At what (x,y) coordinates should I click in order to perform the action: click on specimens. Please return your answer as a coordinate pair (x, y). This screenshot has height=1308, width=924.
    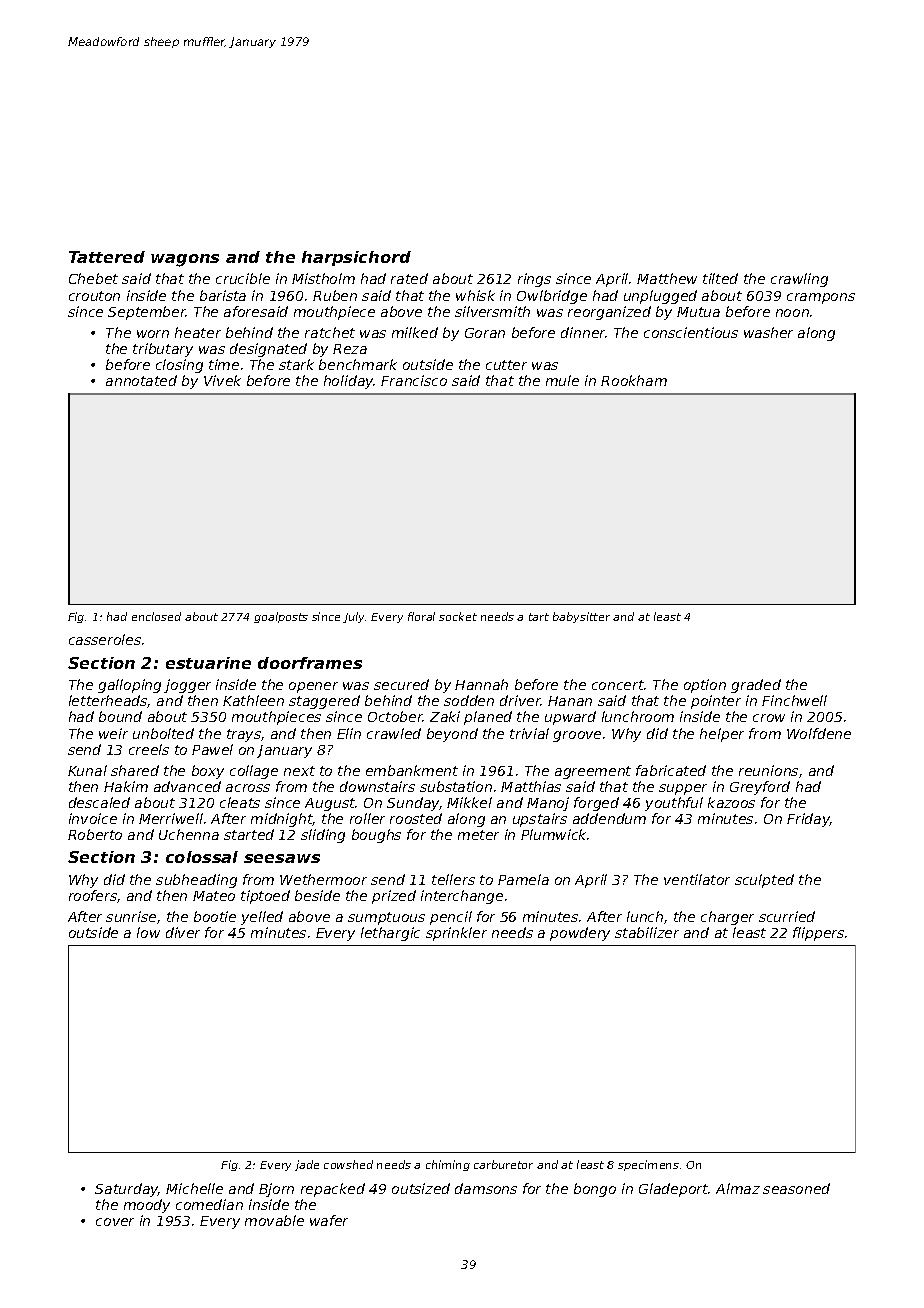
    Looking at the image, I should click on (648, 1165).
